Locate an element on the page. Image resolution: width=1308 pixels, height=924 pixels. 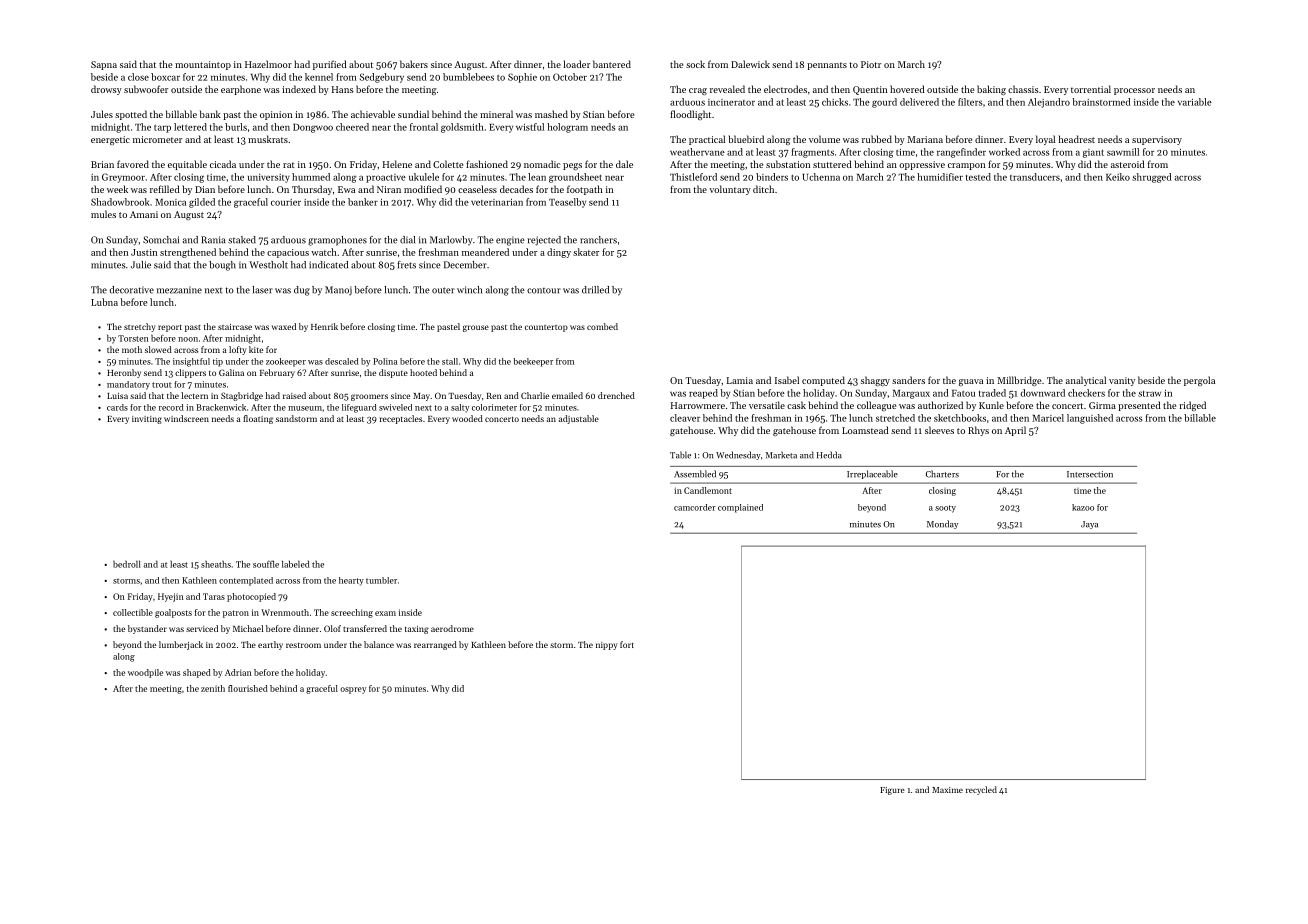
flourished is located at coordinates (248, 688).
